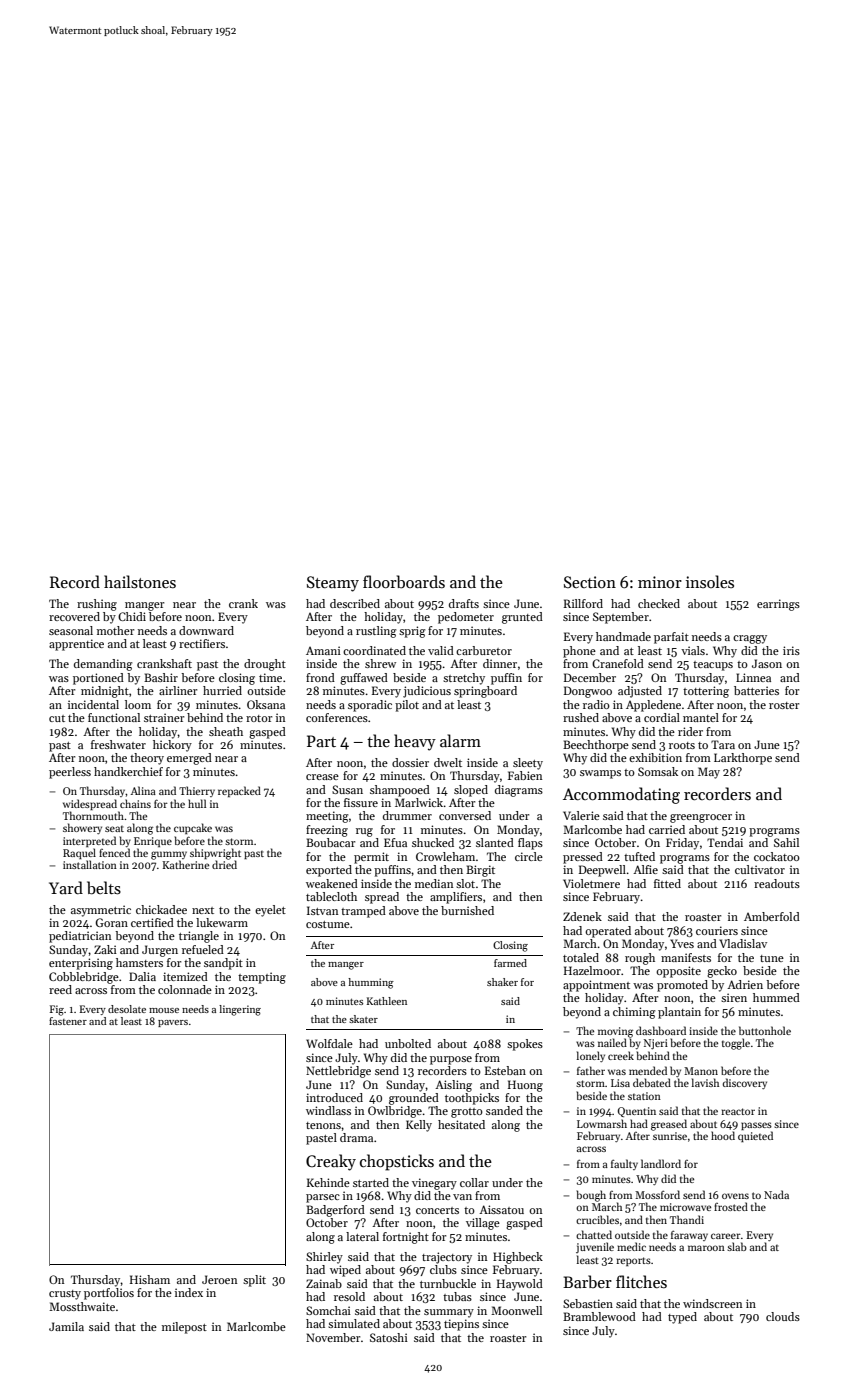 The image size is (849, 1400). Describe the element at coordinates (710, 581) in the screenshot. I see `insoles` at that location.
